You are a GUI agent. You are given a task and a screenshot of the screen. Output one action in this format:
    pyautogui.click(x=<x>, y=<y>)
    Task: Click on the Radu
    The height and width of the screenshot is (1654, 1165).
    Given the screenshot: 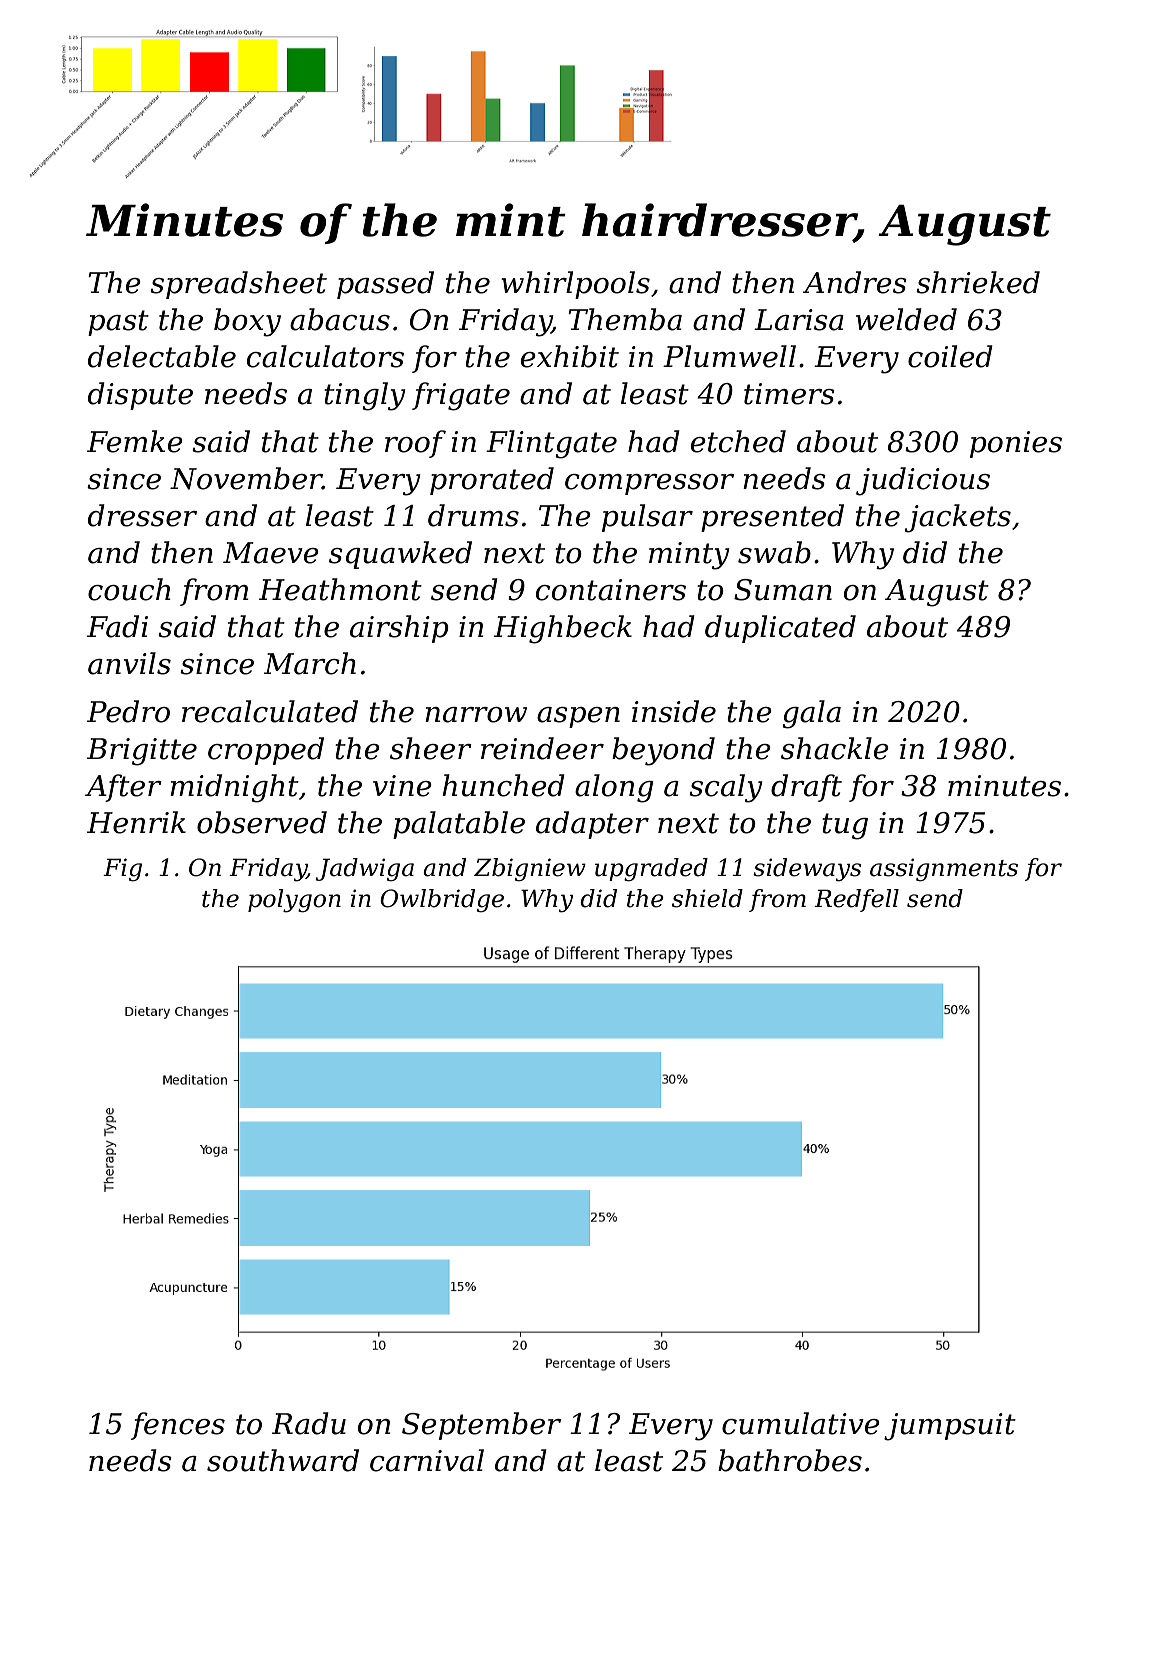 What is the action you would take?
    pyautogui.click(x=309, y=1423)
